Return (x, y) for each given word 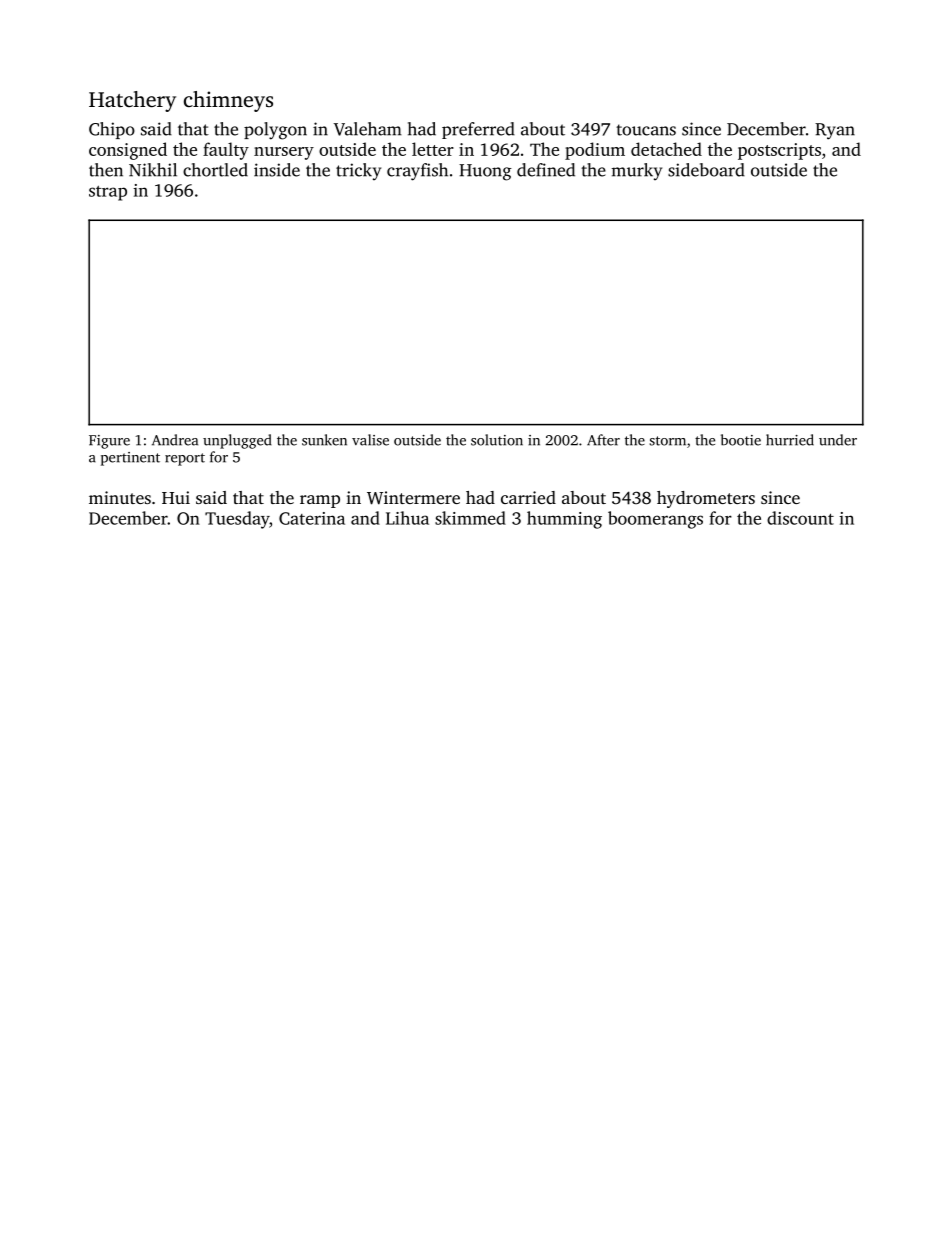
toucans (646, 130)
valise (370, 440)
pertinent (130, 459)
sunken (324, 440)
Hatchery (132, 101)
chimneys (228, 101)
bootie (741, 440)
